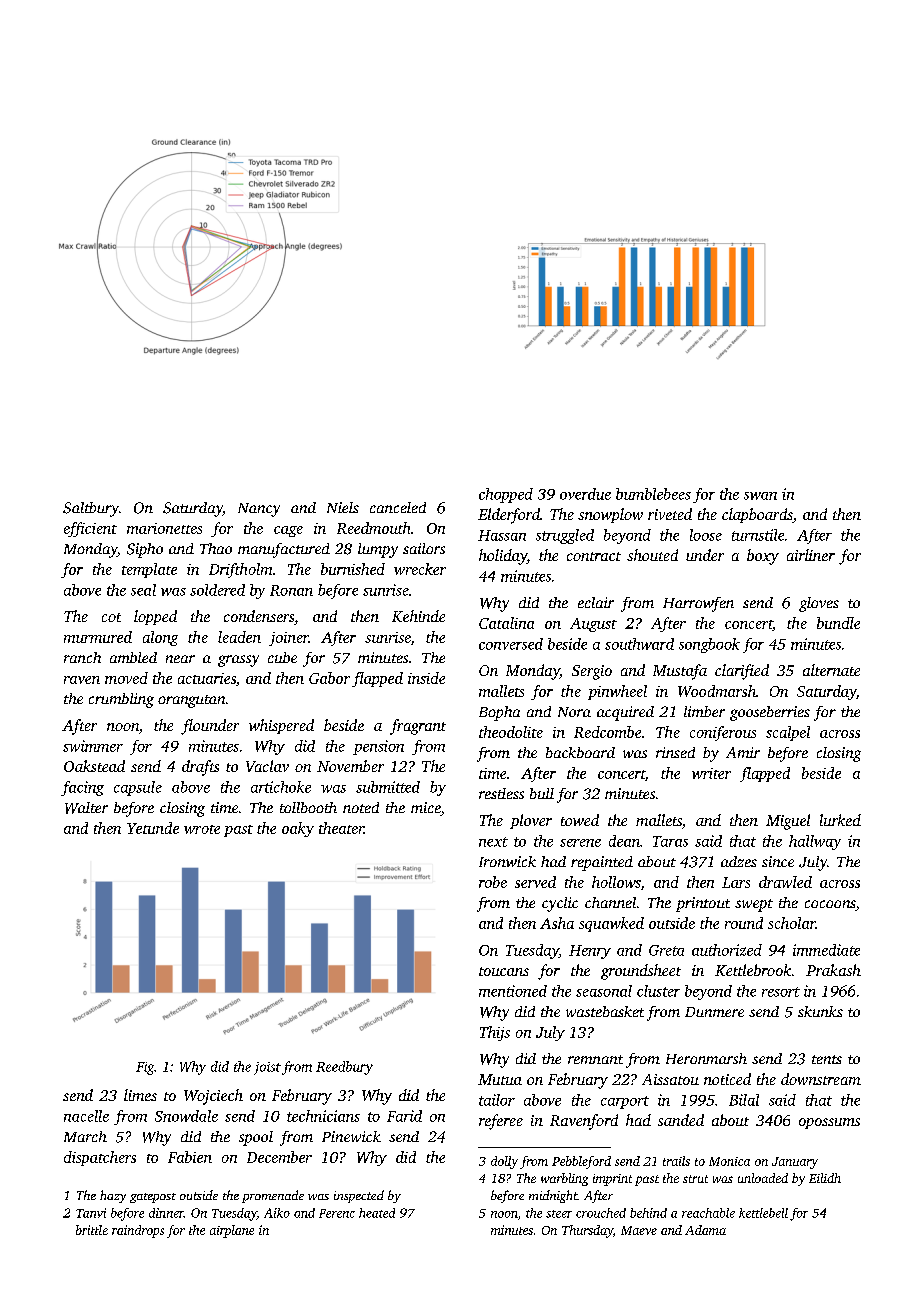 This document has height=1308, width=924. I want to click on steer, so click(559, 1214).
